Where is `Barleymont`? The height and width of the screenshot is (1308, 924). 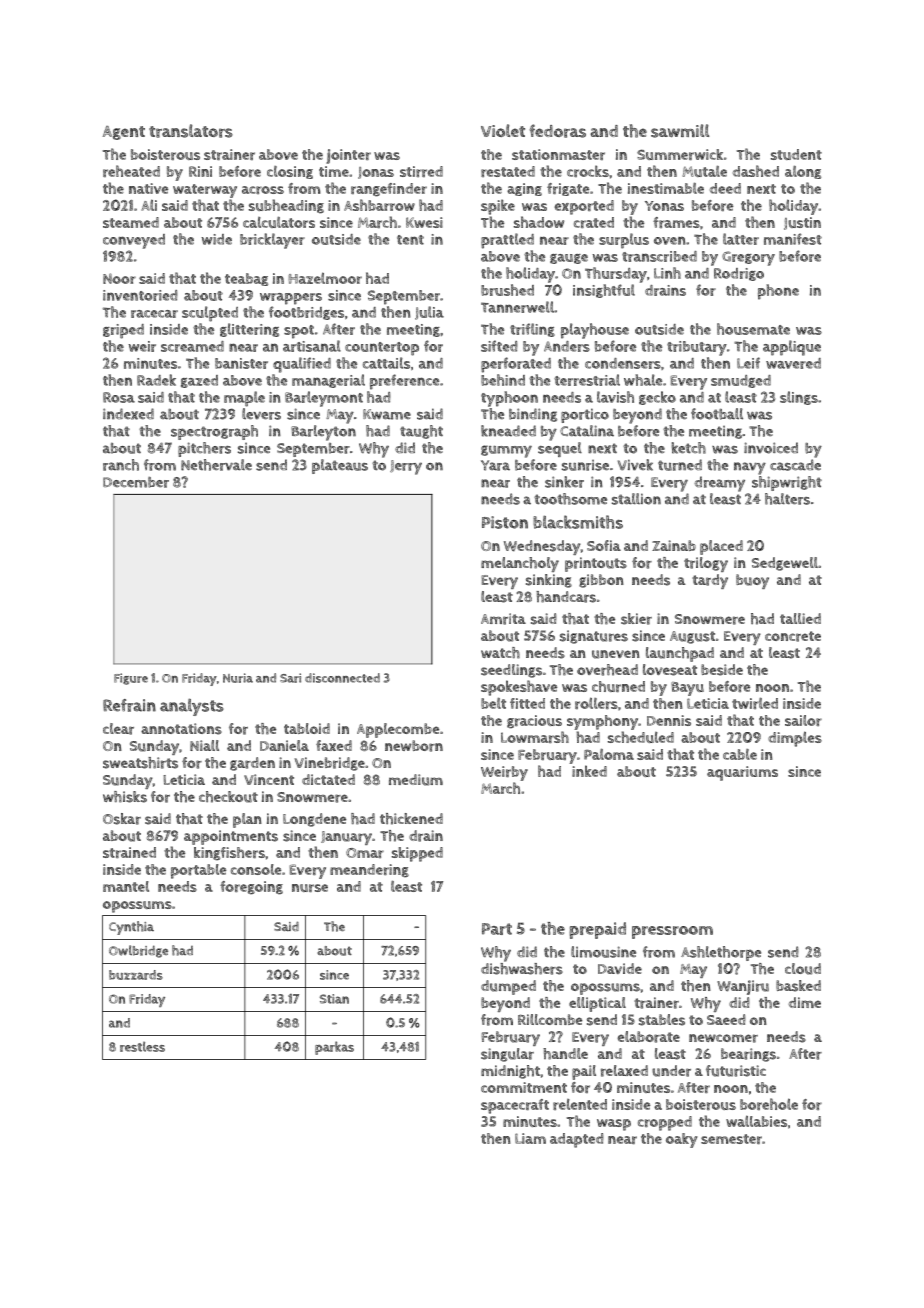 Barleymont is located at coordinates (324, 399).
